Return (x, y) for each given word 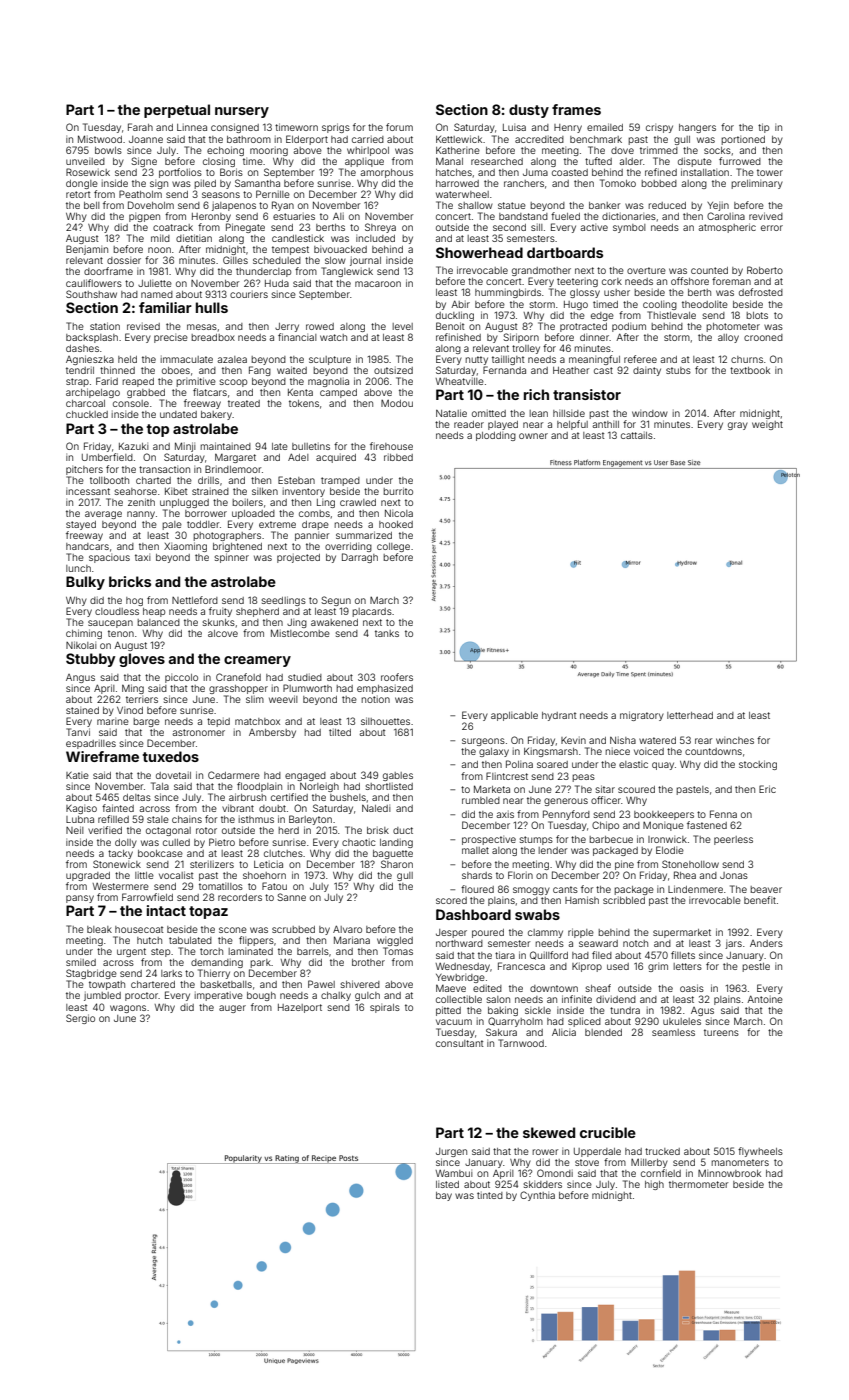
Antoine (765, 999)
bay (444, 1196)
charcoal (85, 403)
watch (333, 337)
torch (211, 951)
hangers (697, 128)
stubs (678, 370)
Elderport (307, 140)
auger (232, 1009)
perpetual (177, 111)
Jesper (451, 933)
